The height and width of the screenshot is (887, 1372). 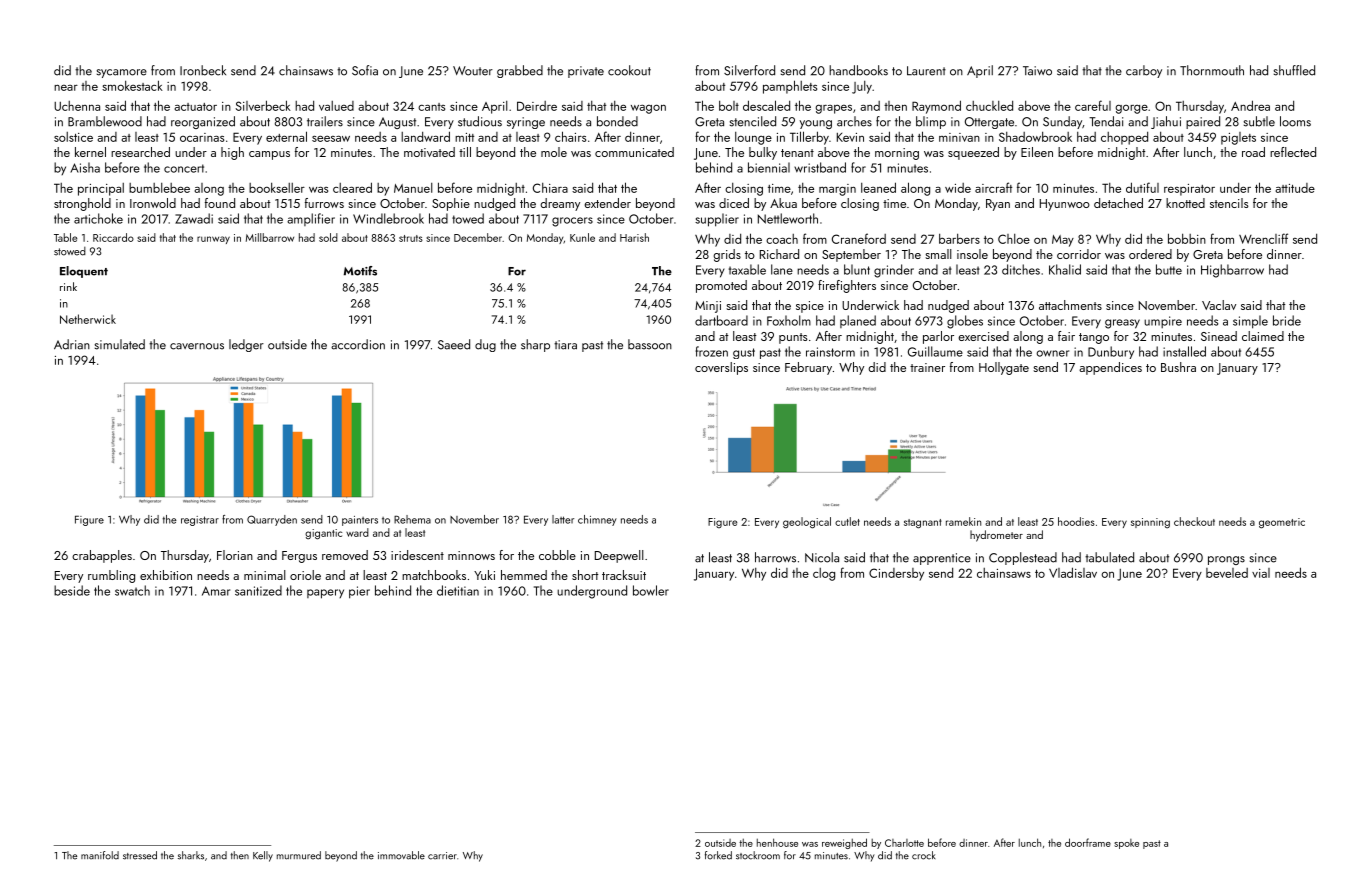 What do you see at coordinates (1073, 572) in the screenshot?
I see `Vladislav` at bounding box center [1073, 572].
